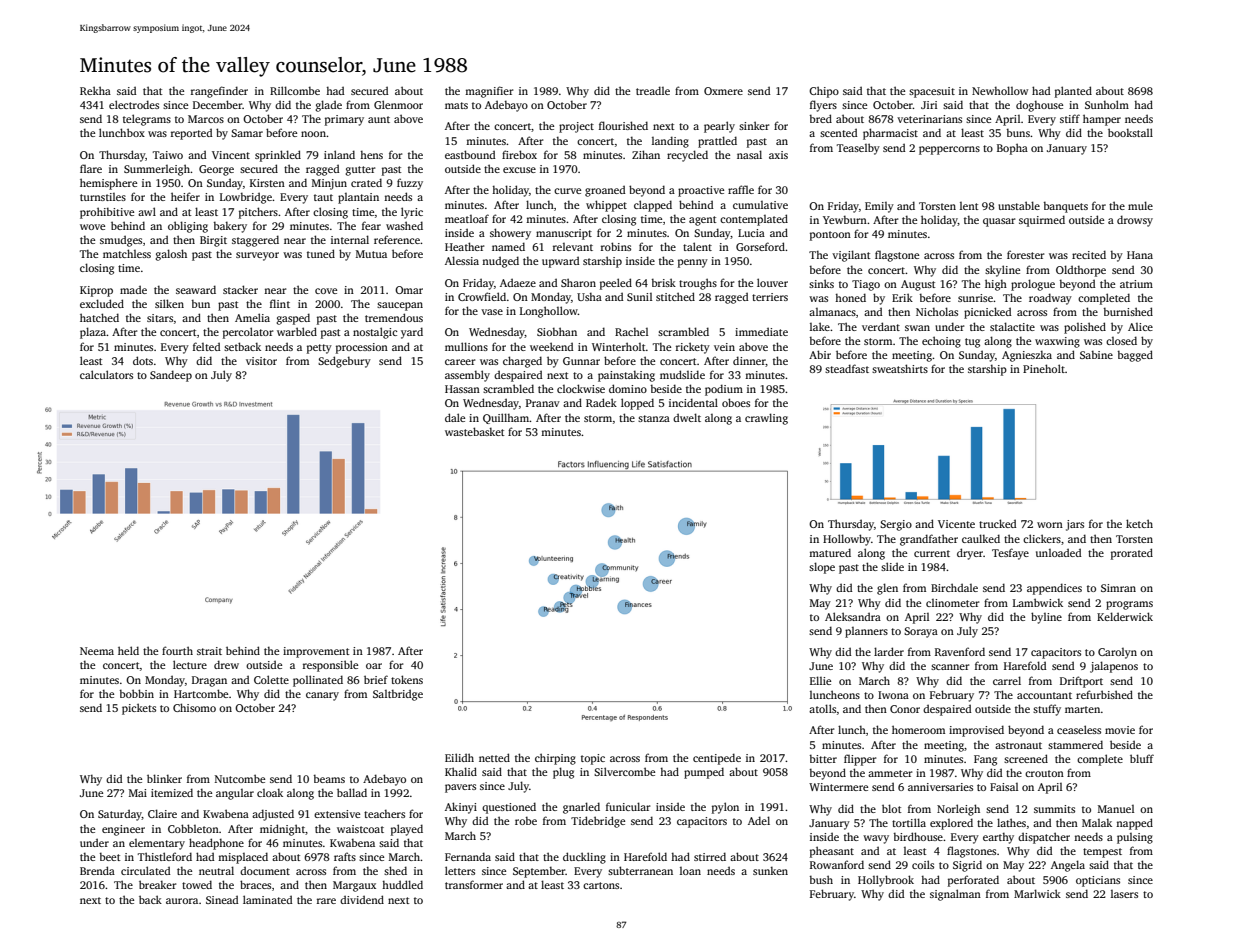 The image size is (1233, 952). I want to click on calculators, so click(106, 374).
